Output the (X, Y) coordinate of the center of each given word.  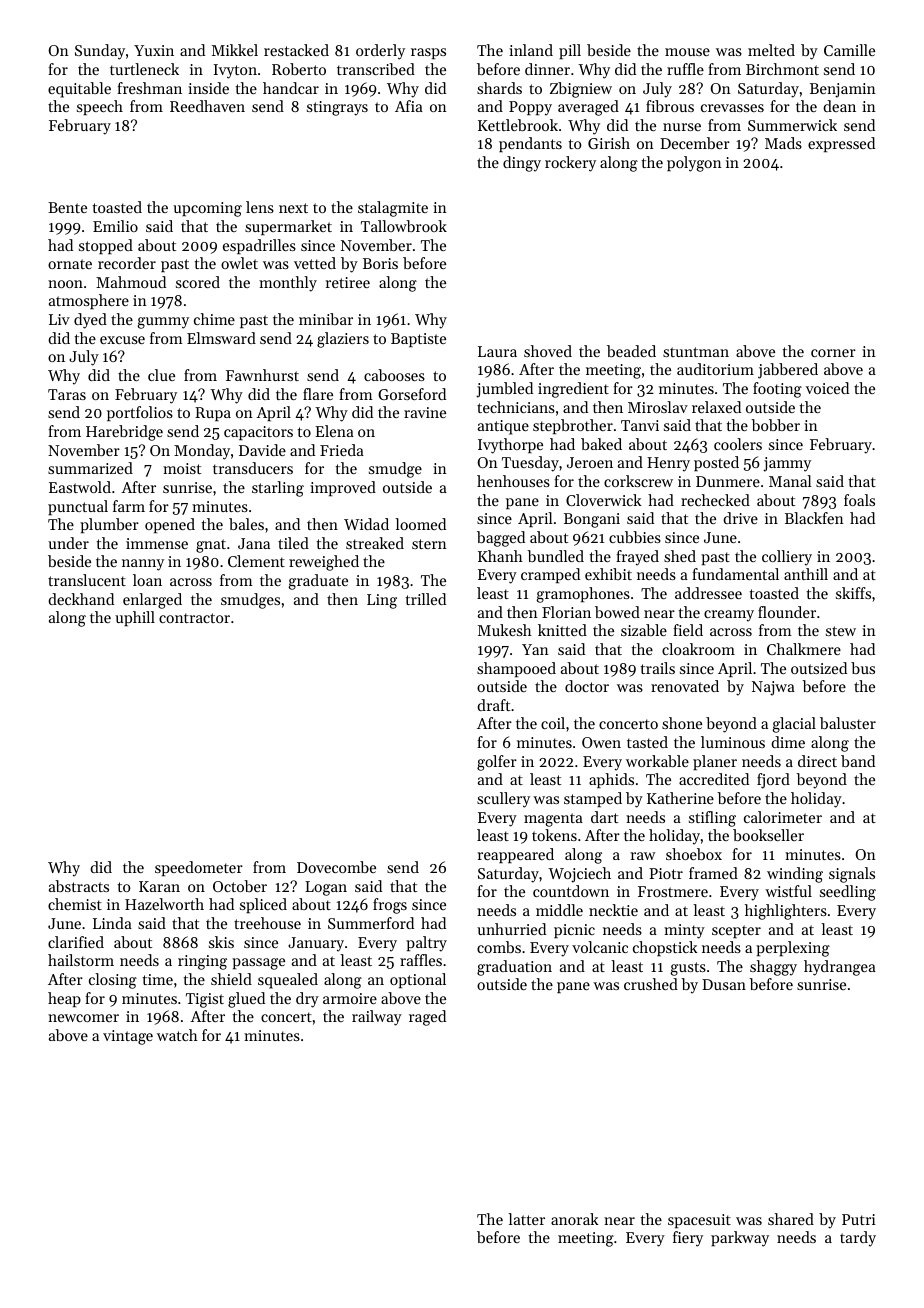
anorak (575, 1219)
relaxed (716, 407)
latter (526, 1219)
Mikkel (235, 50)
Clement (256, 561)
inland (531, 50)
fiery (688, 1239)
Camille (849, 50)
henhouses (513, 481)
